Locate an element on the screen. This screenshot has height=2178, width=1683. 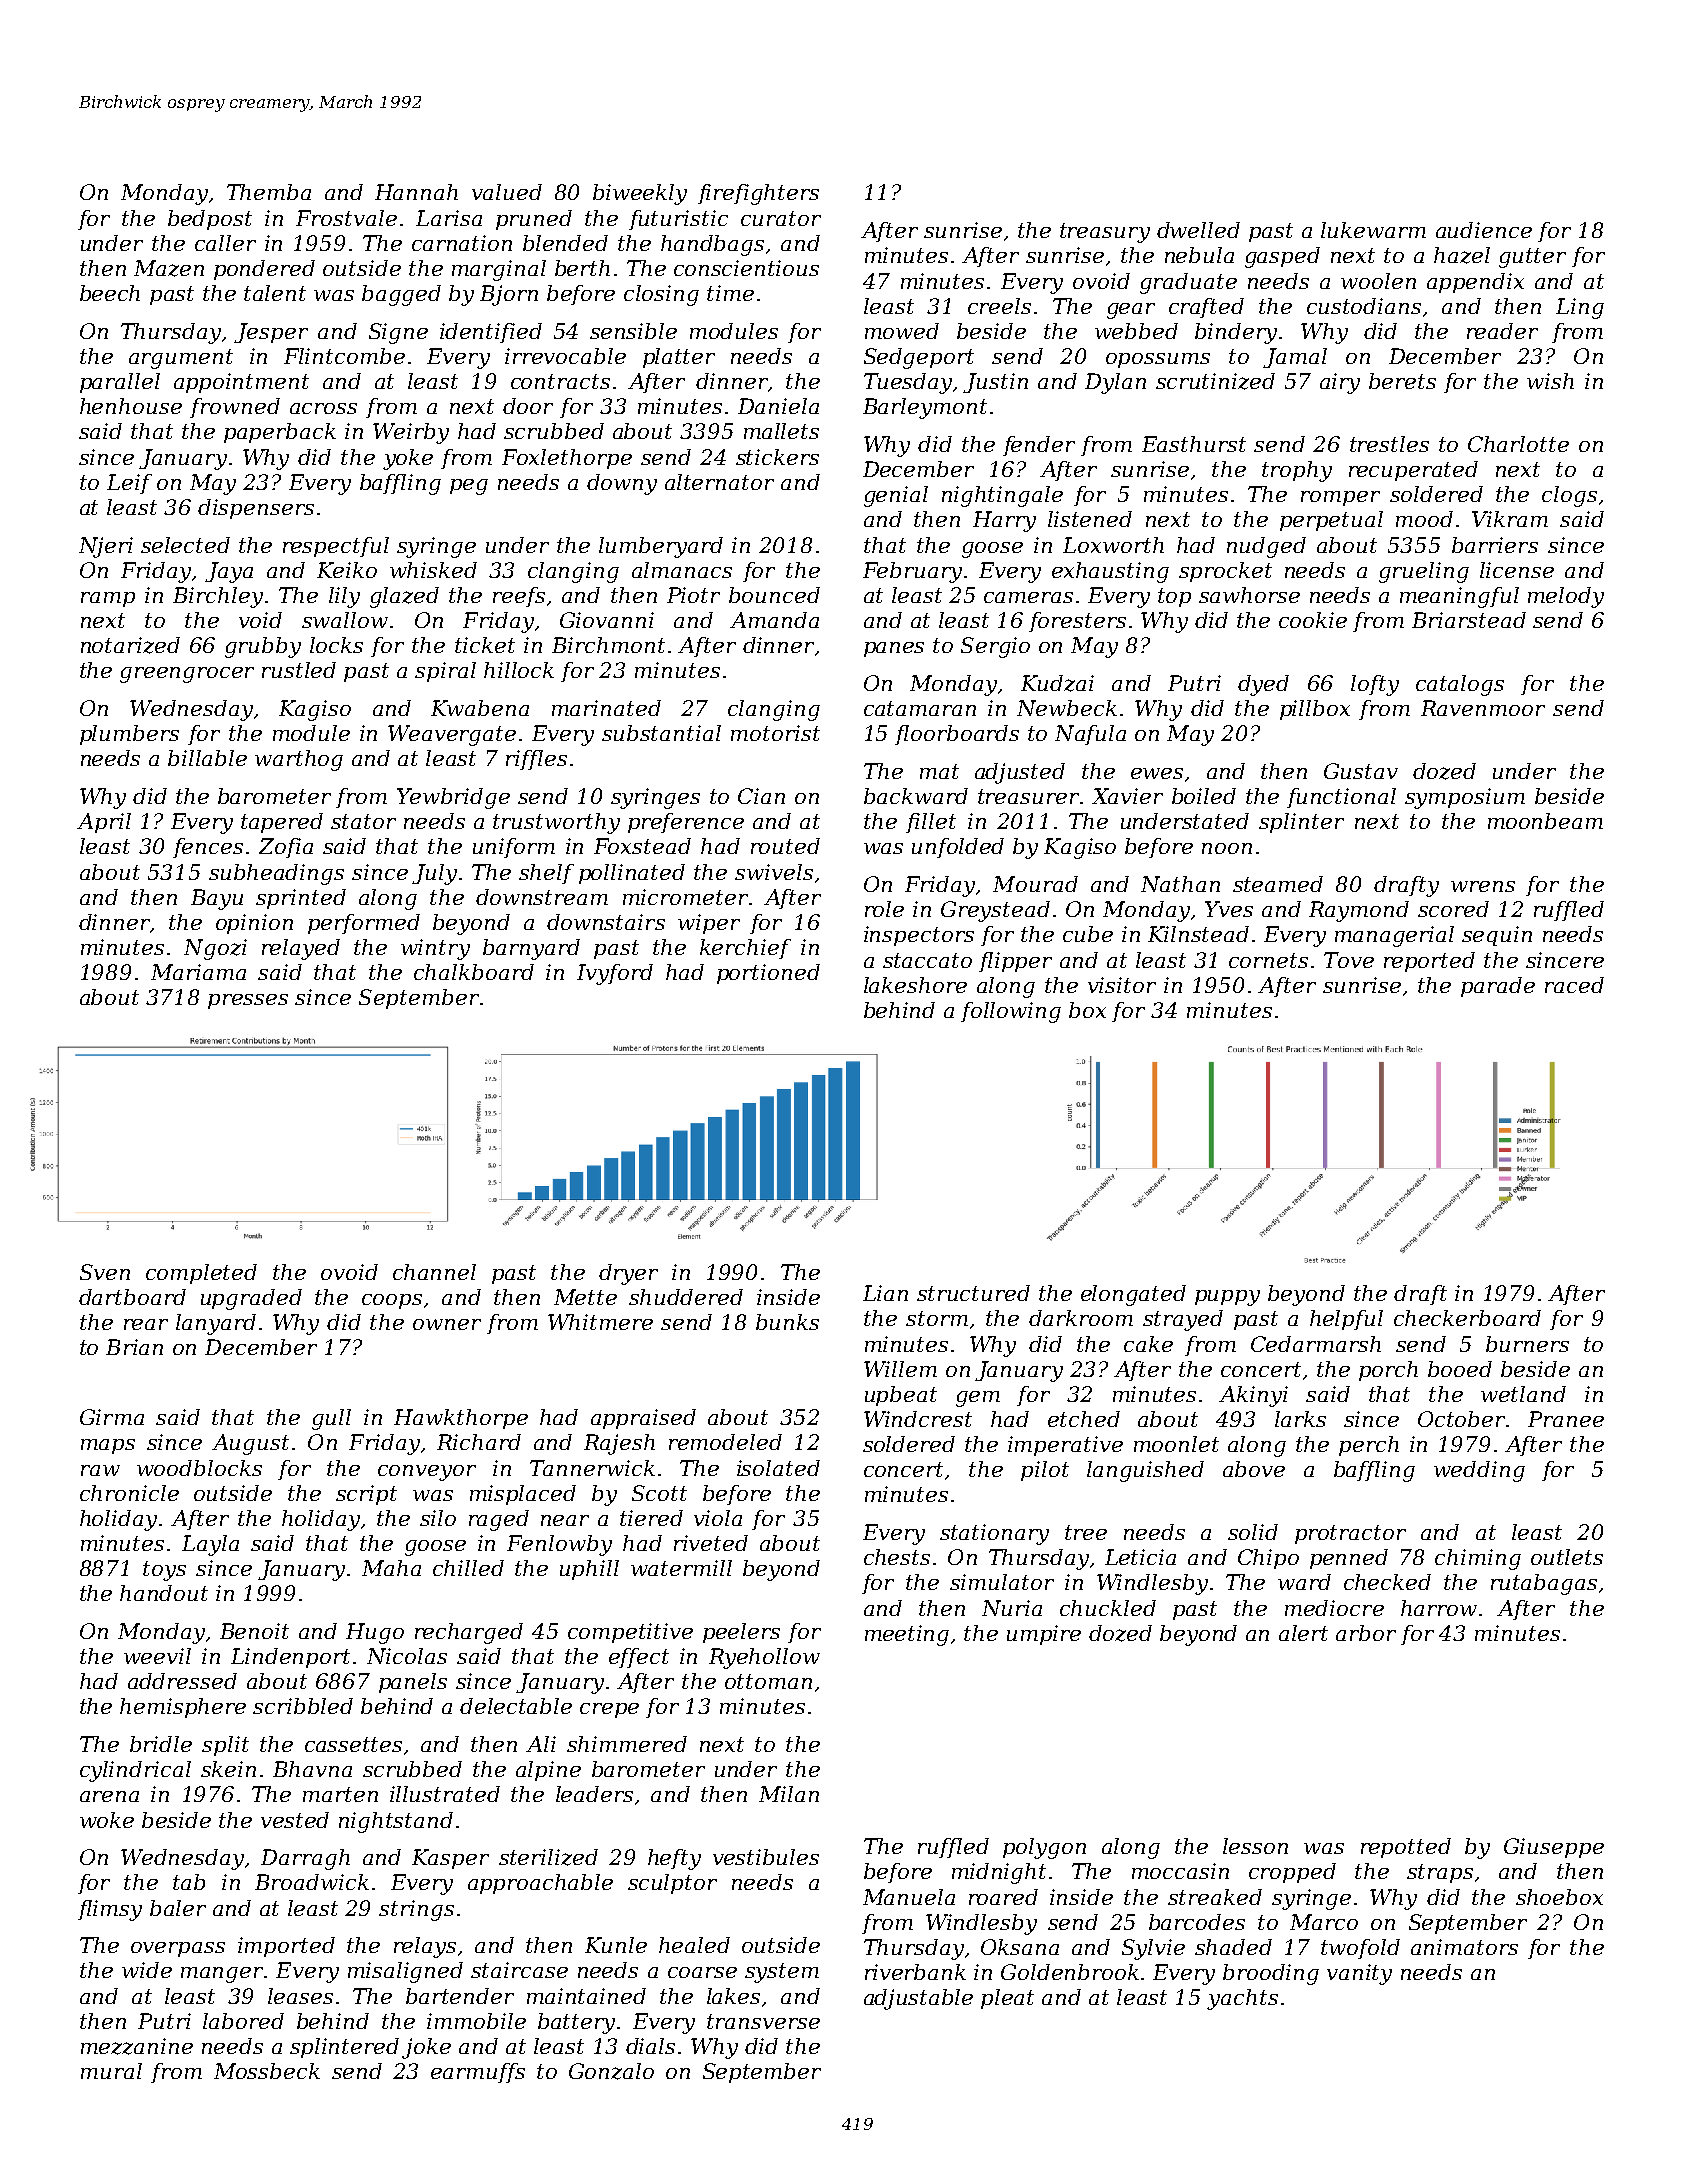
streaked is located at coordinates (1215, 1897).
